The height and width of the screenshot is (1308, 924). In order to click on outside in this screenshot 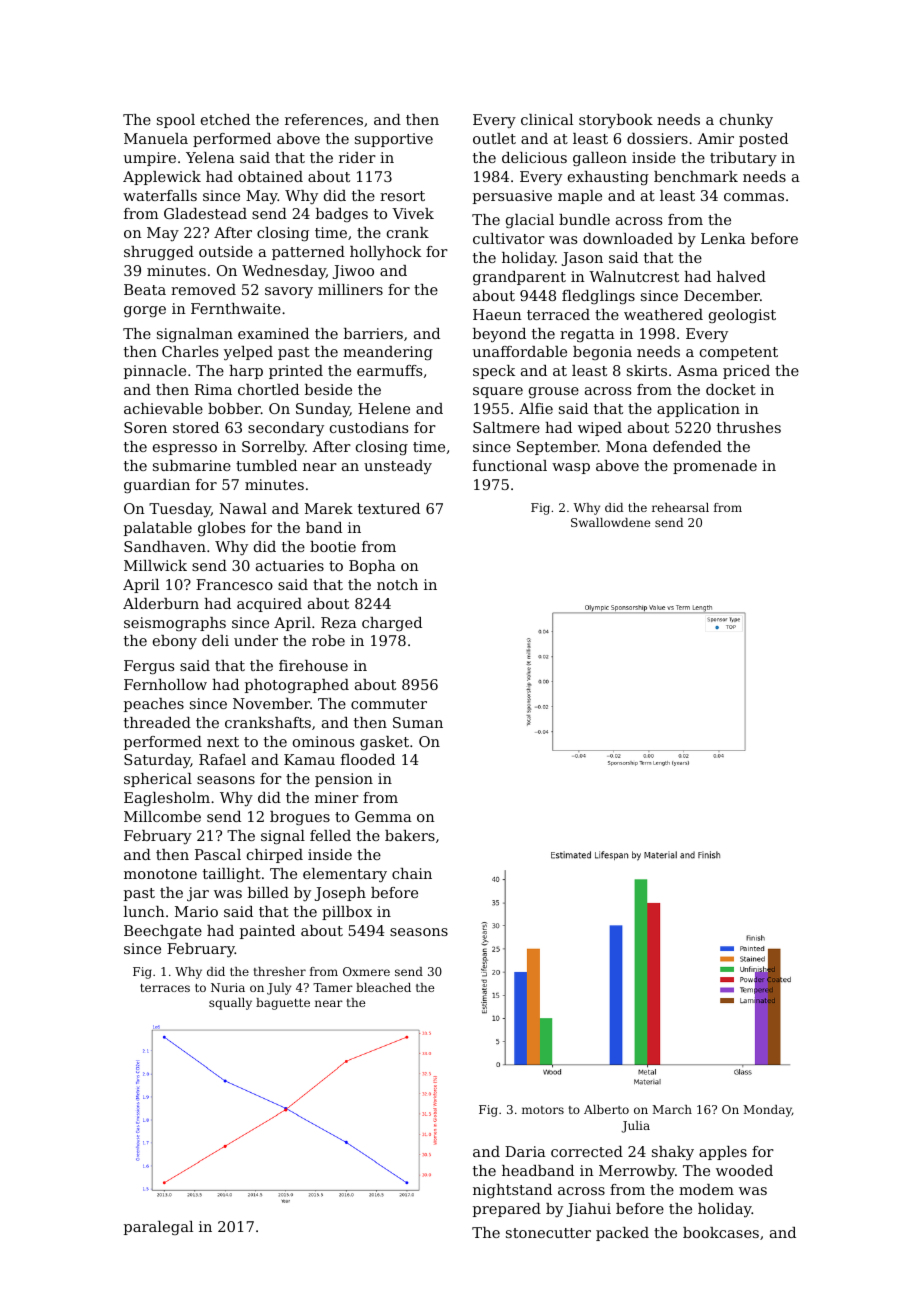, I will do `click(226, 251)`.
